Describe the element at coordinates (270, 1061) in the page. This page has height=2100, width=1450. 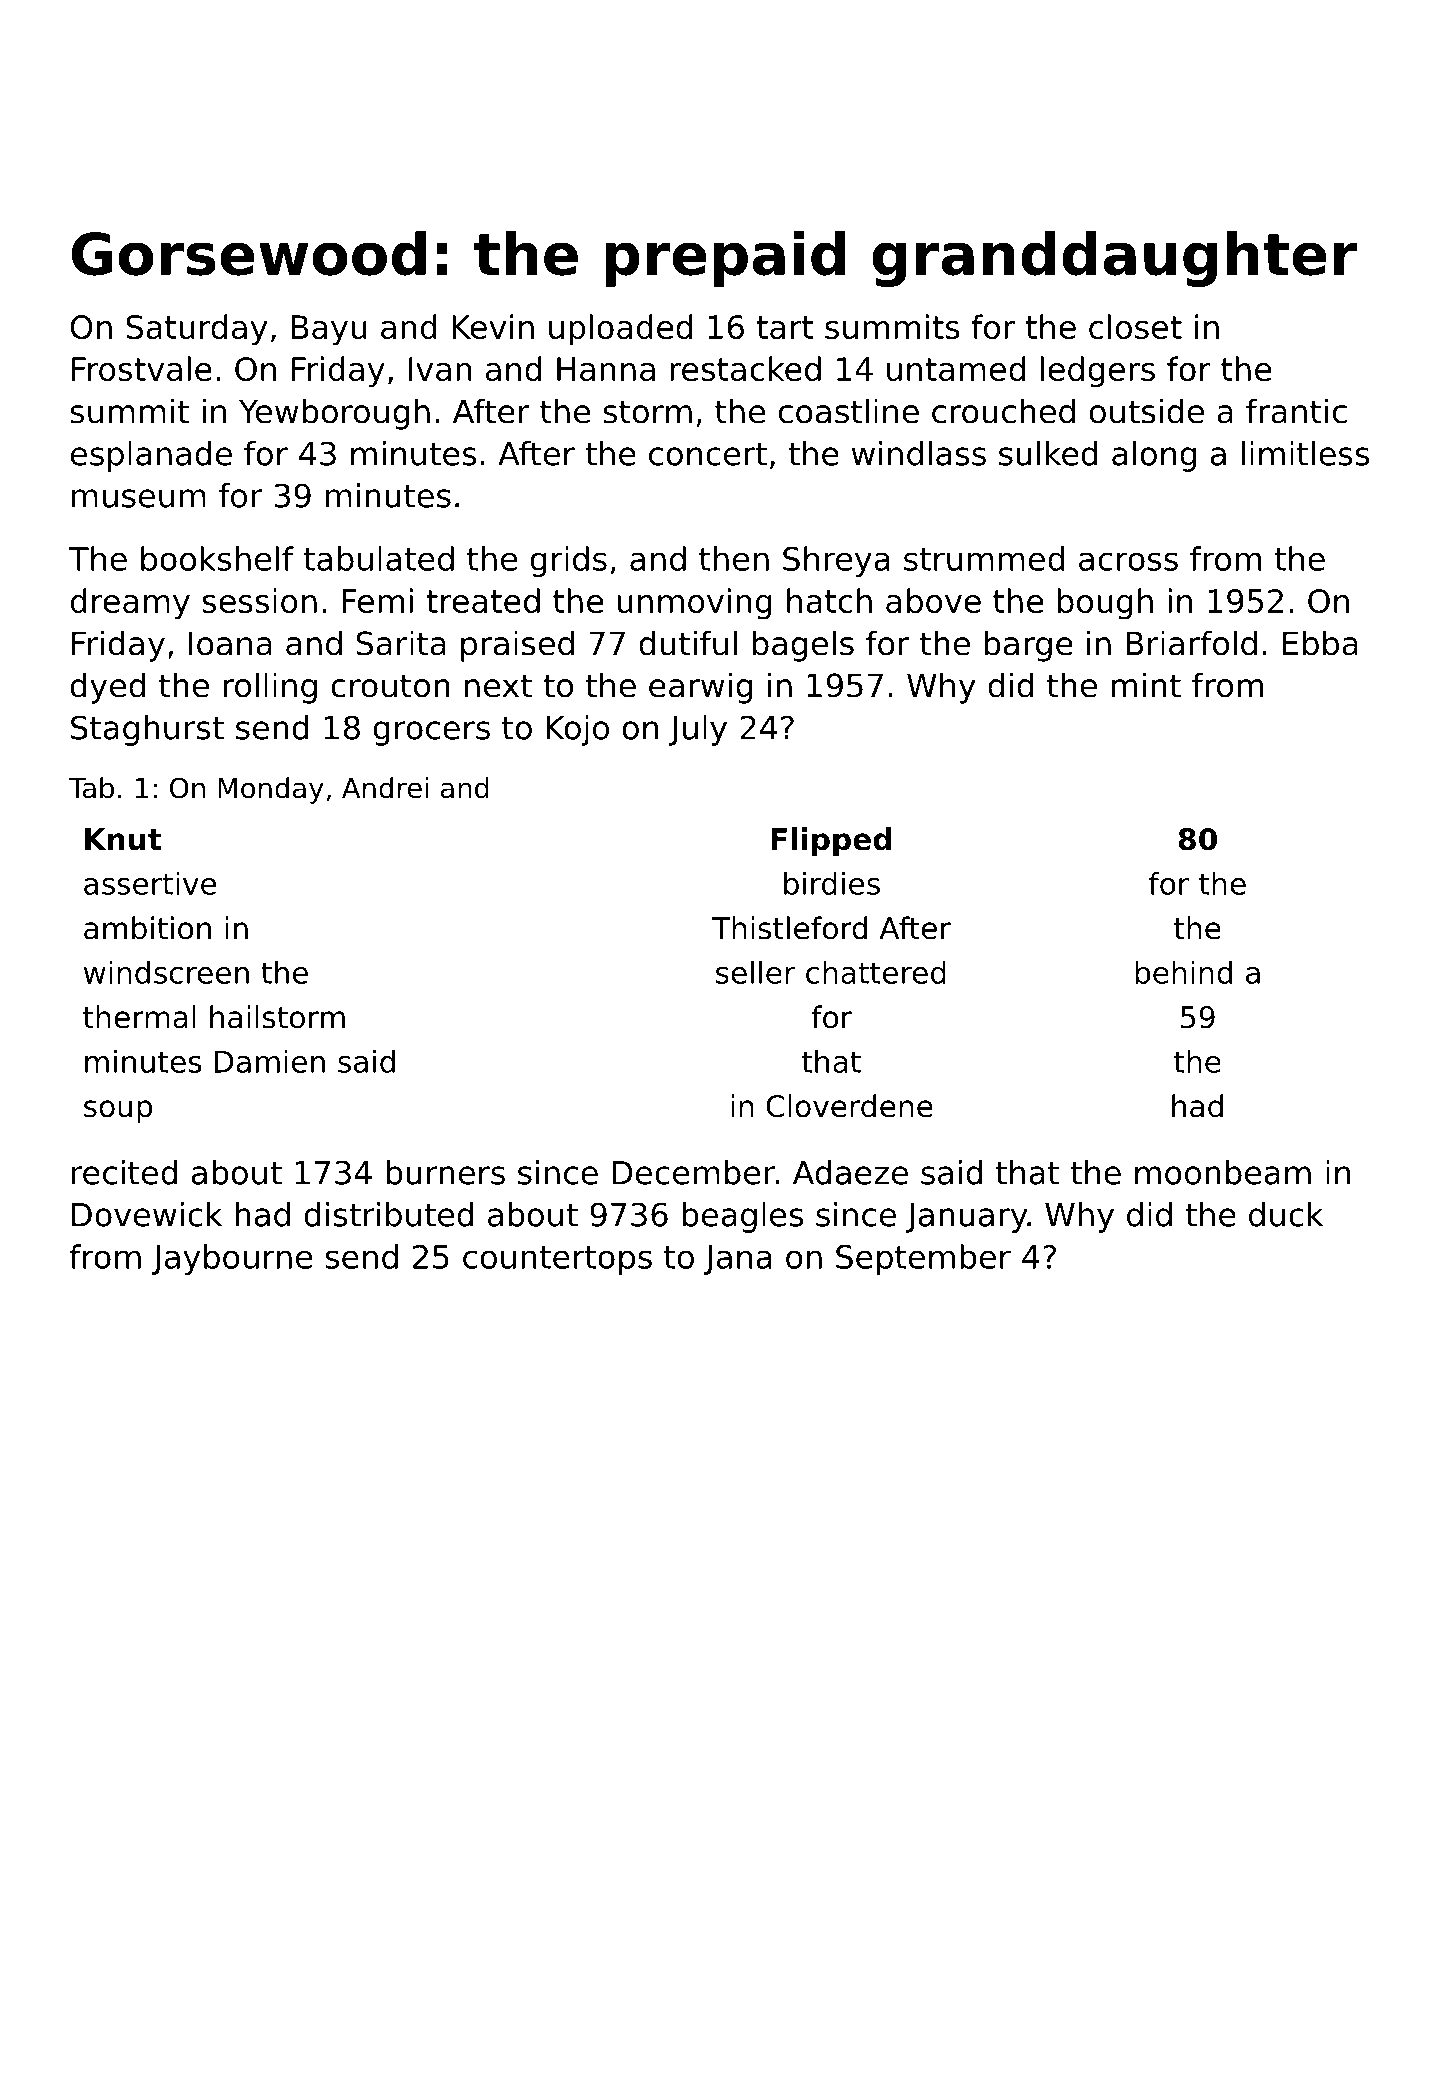
I see `Damien` at that location.
